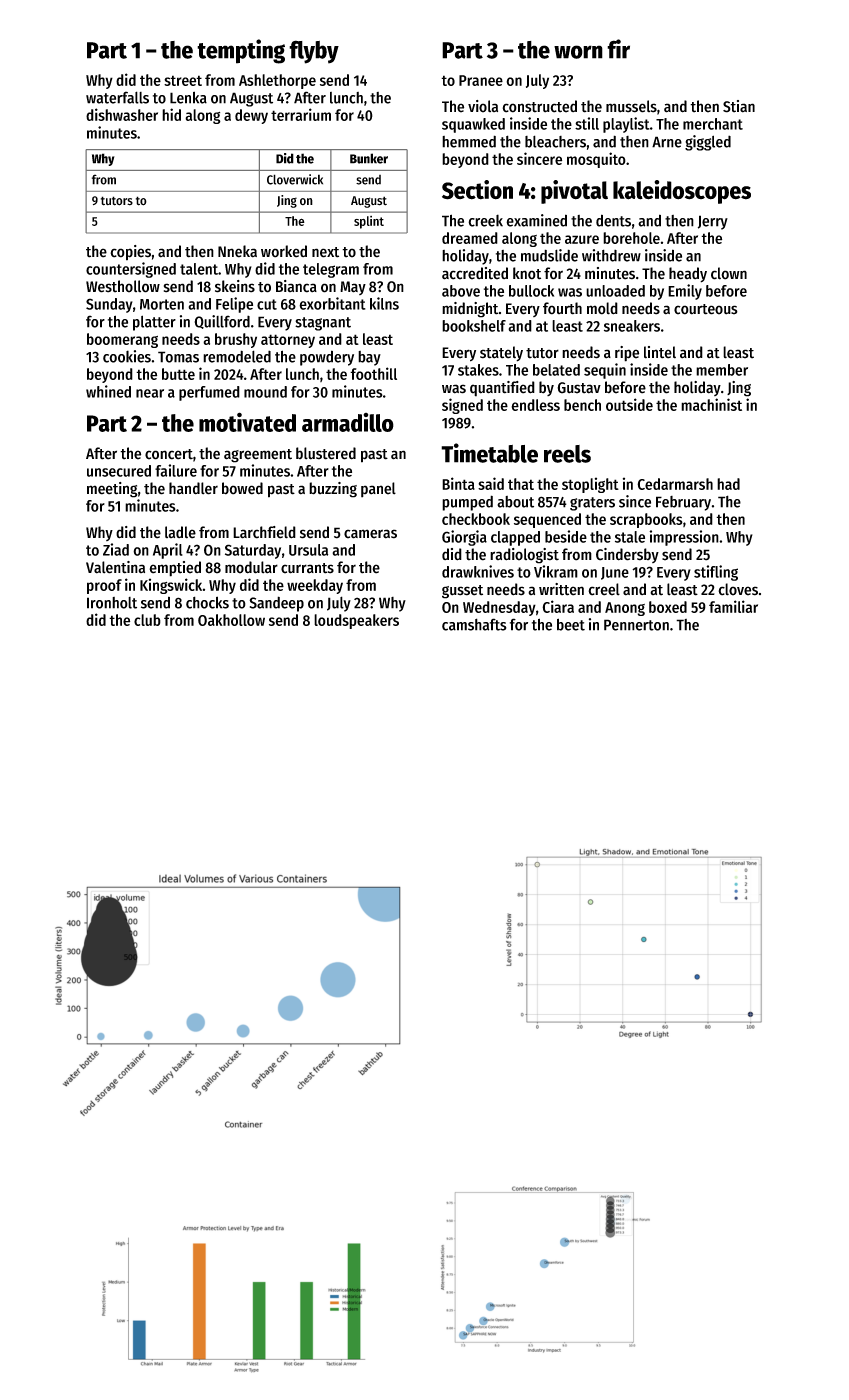 The image size is (849, 1400). I want to click on Cedarmarsh, so click(675, 484).
